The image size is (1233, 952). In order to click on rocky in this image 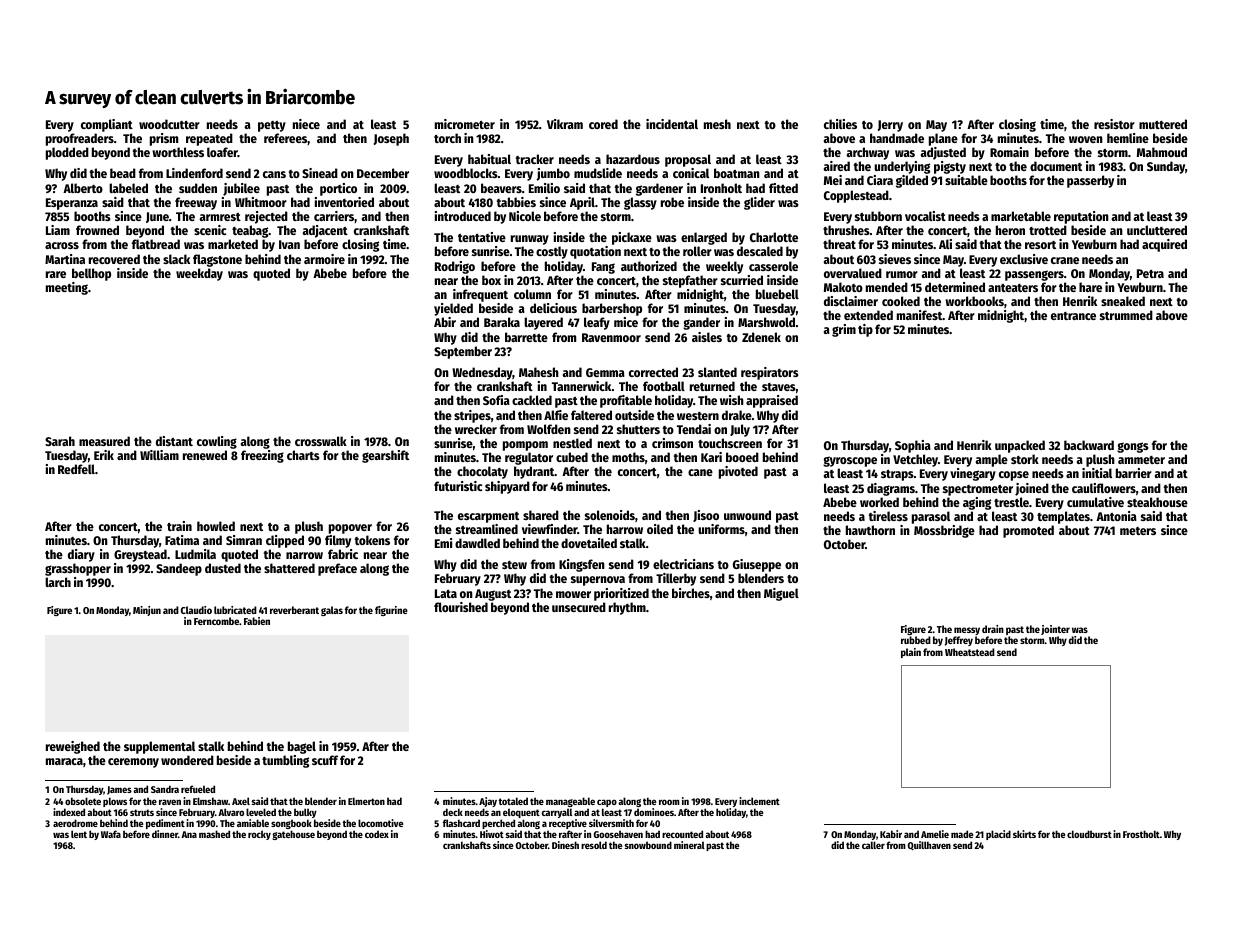, I will do `click(259, 835)`.
